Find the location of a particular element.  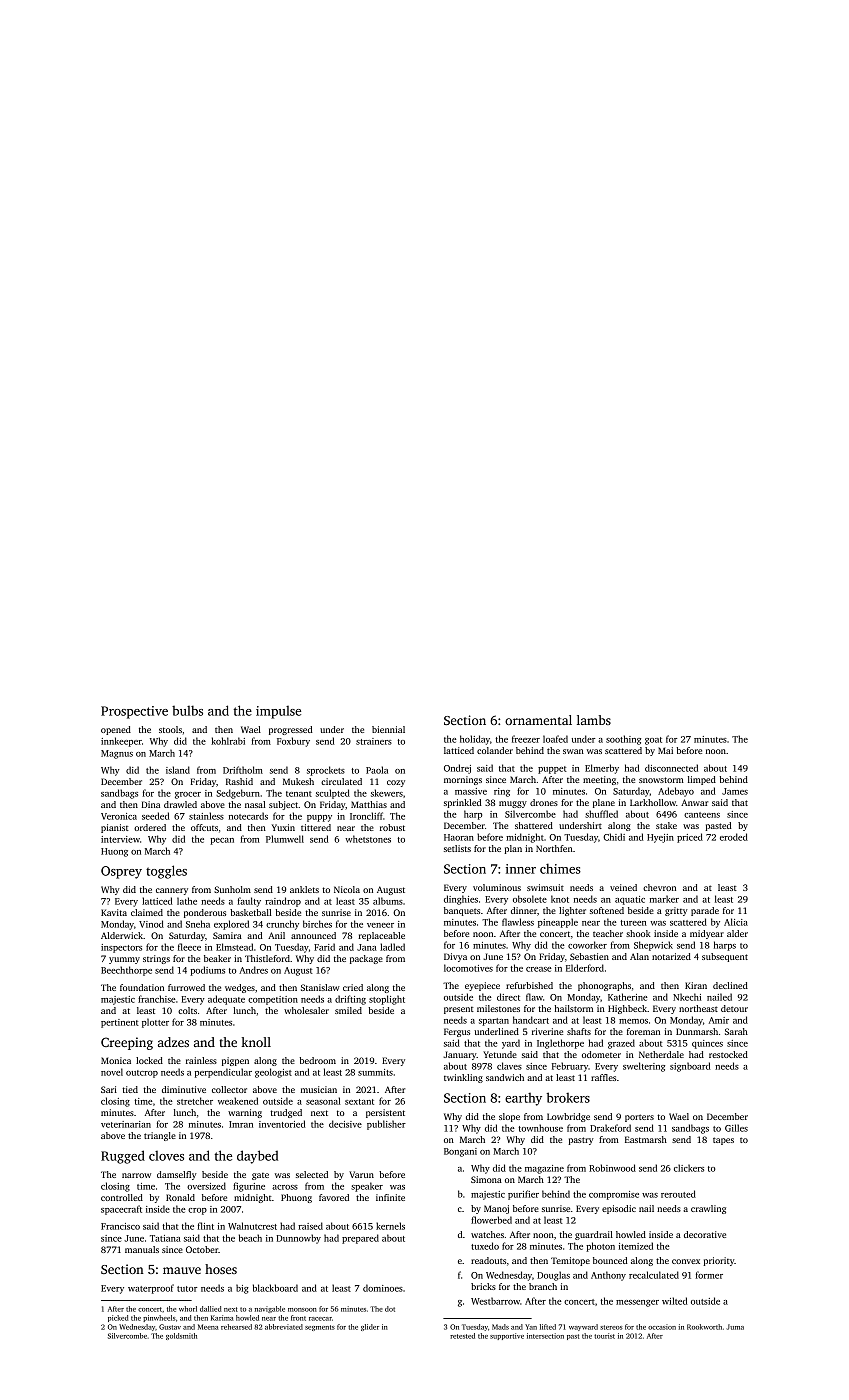

banquets is located at coordinates (462, 911).
